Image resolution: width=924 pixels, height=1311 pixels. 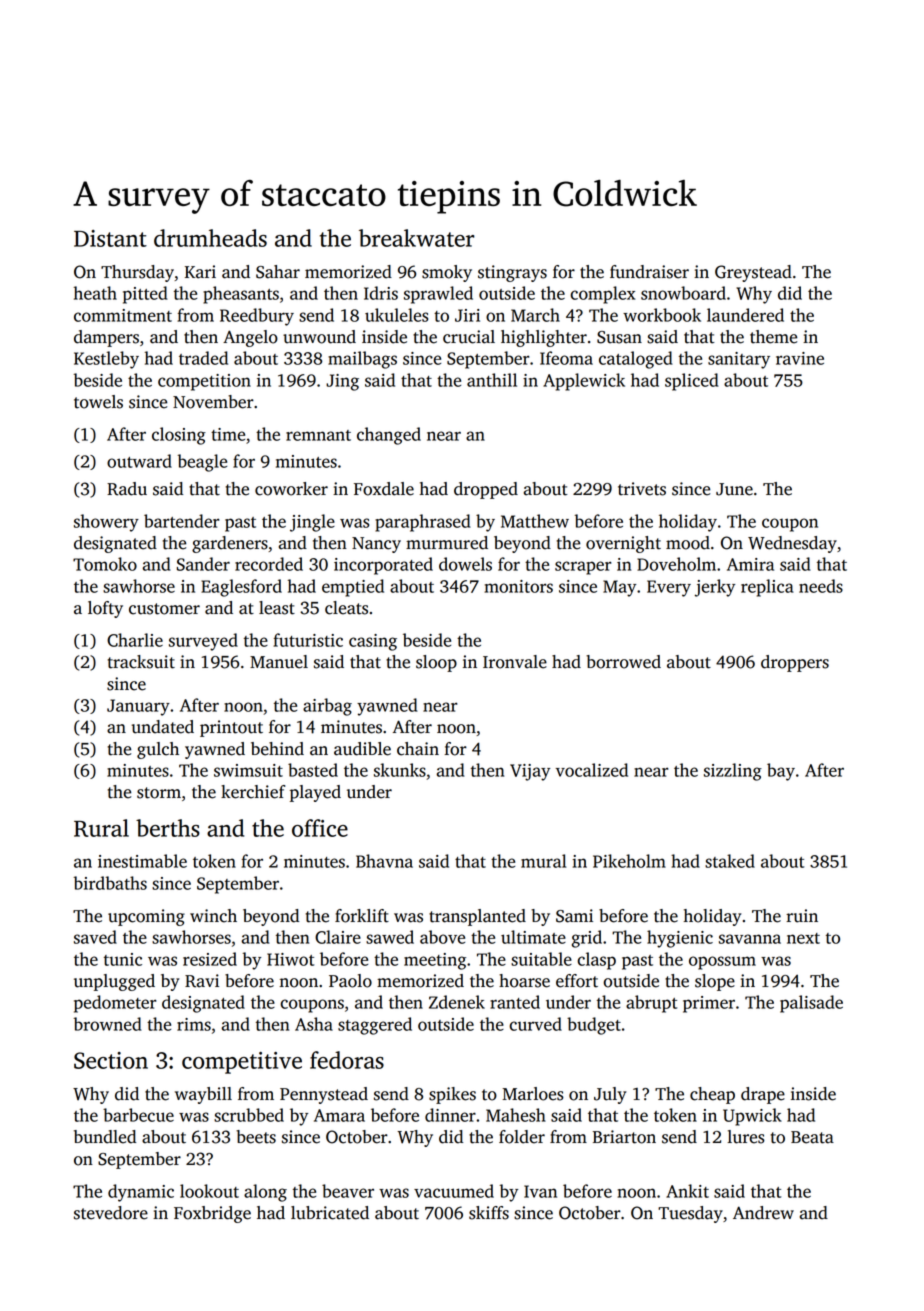 I want to click on Foxbridge, so click(x=212, y=1214).
